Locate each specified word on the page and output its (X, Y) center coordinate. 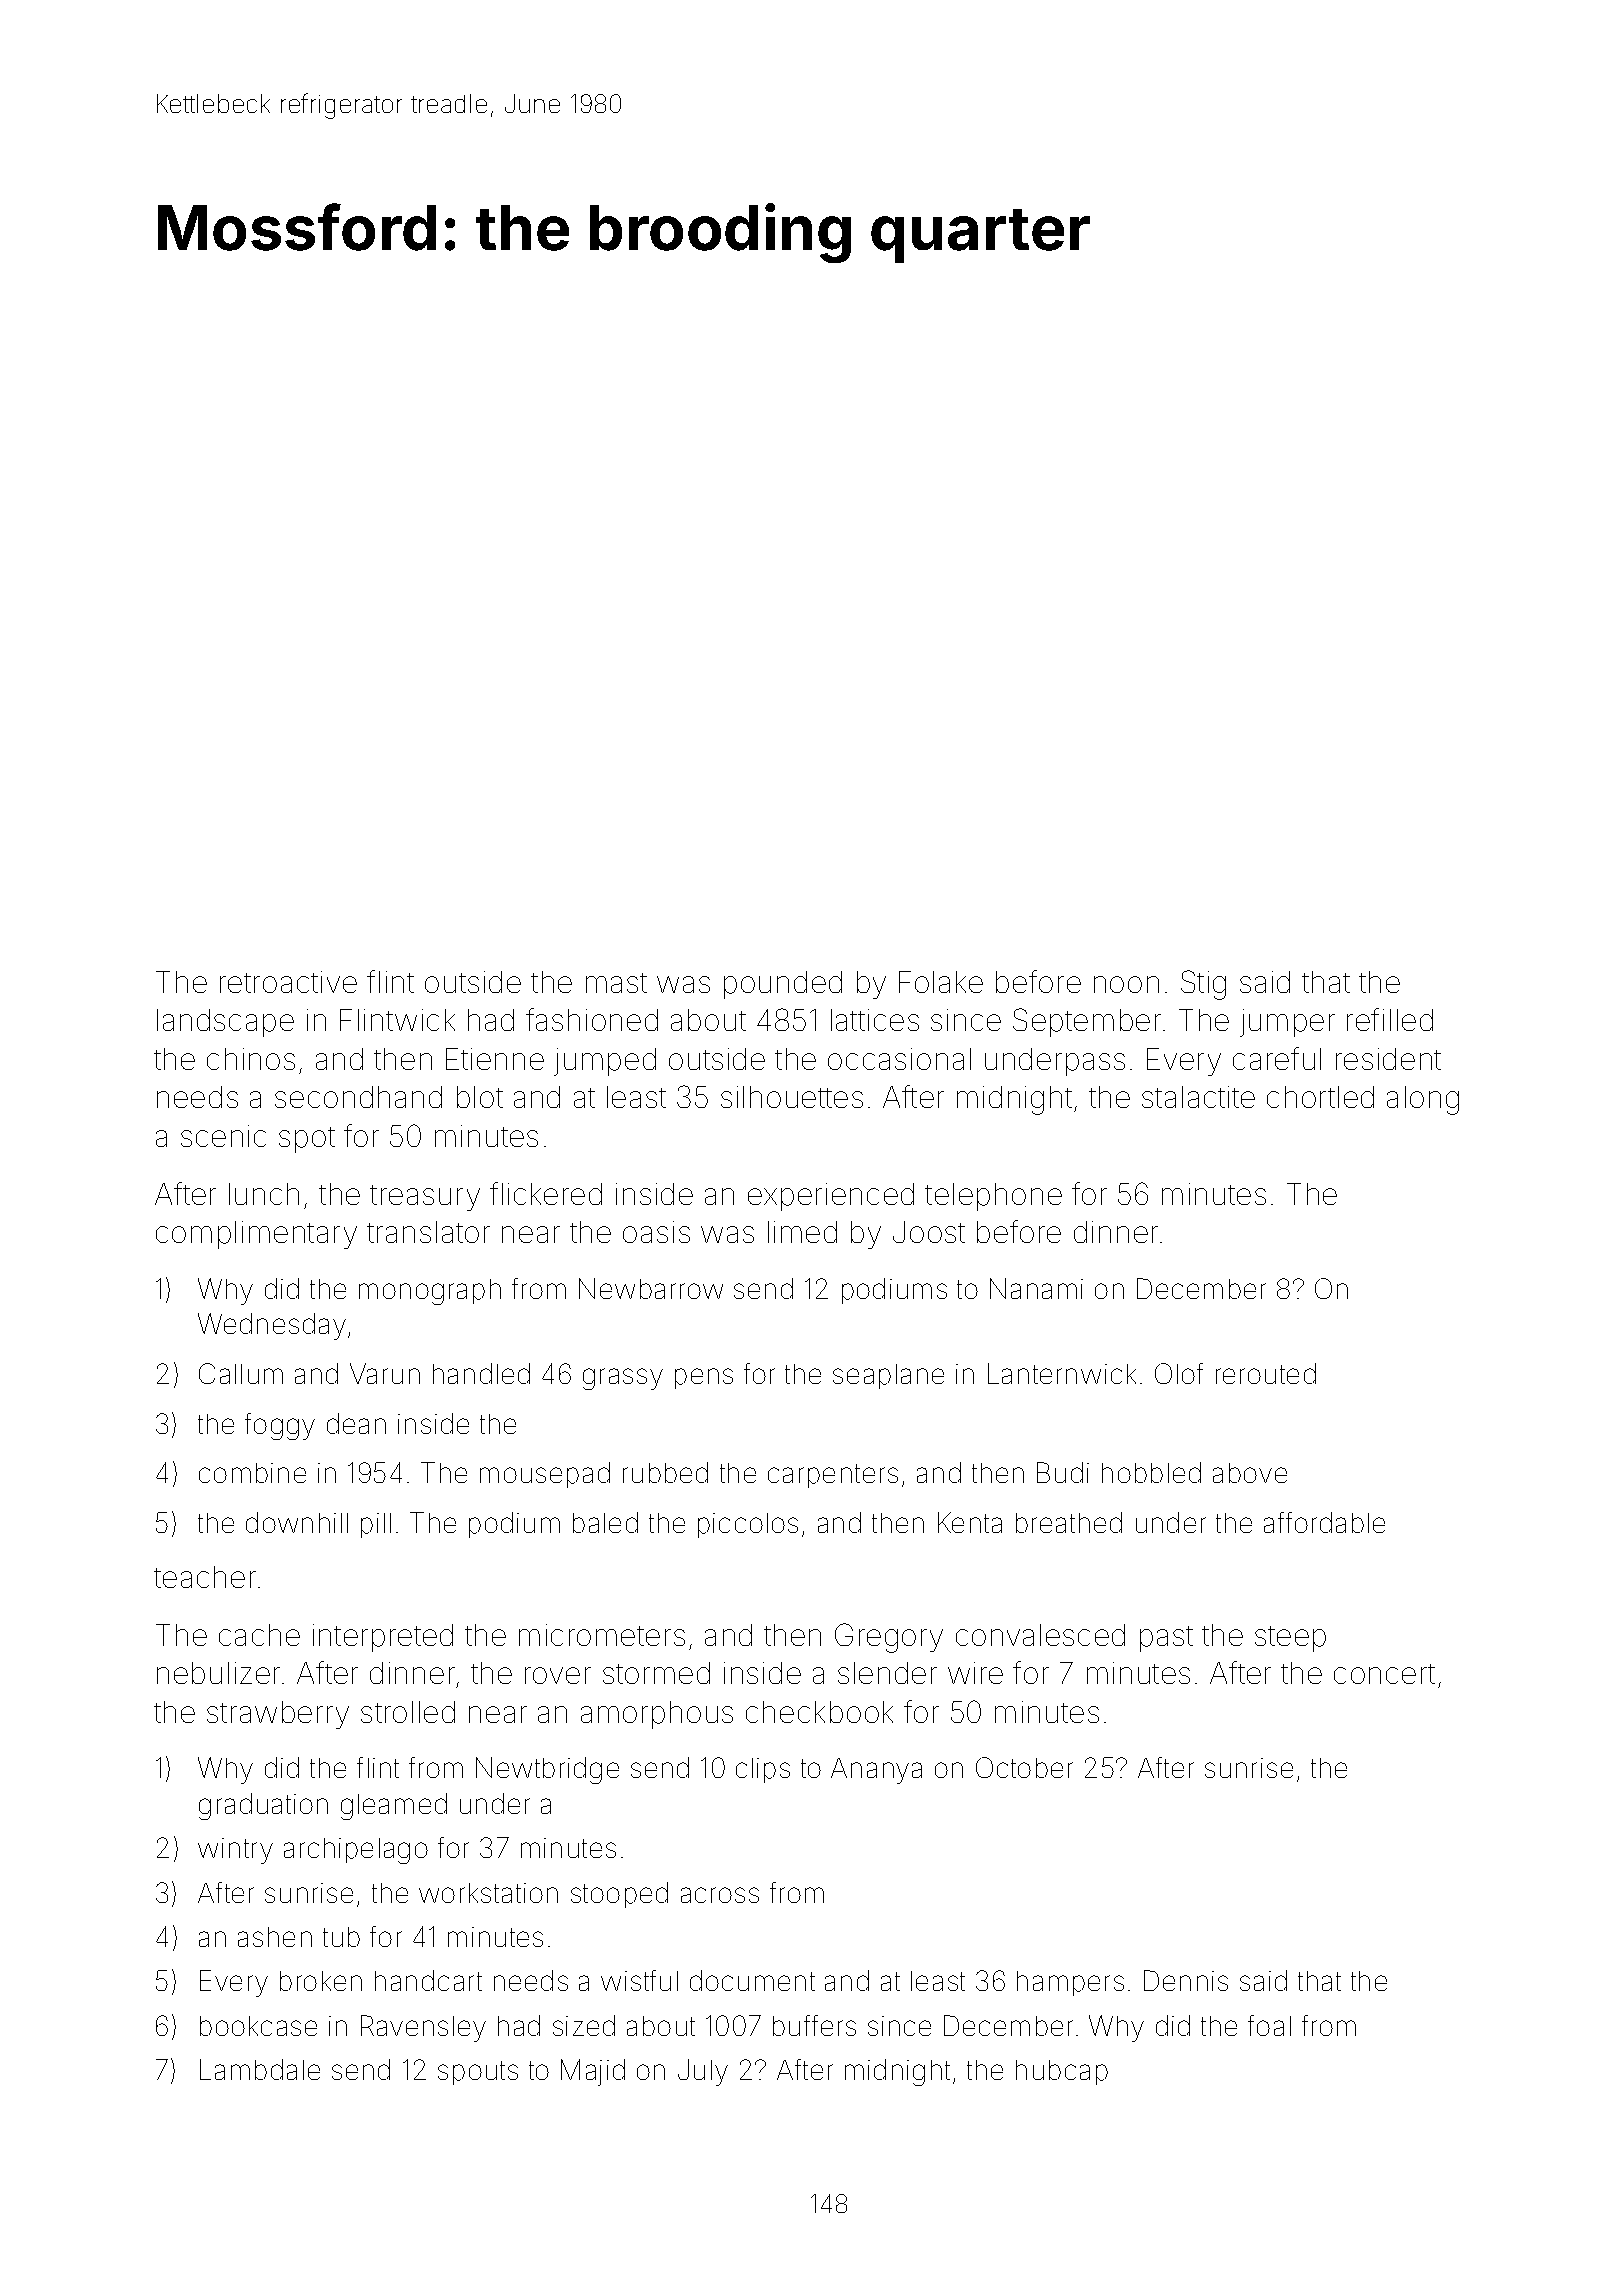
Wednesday (272, 1326)
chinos (251, 1059)
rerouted (1266, 1373)
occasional (899, 1059)
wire (975, 1673)
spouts (478, 2073)
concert (1384, 1674)
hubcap (1062, 2072)
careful (1277, 1058)
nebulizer (218, 1673)
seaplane (888, 1376)
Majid (593, 2072)
